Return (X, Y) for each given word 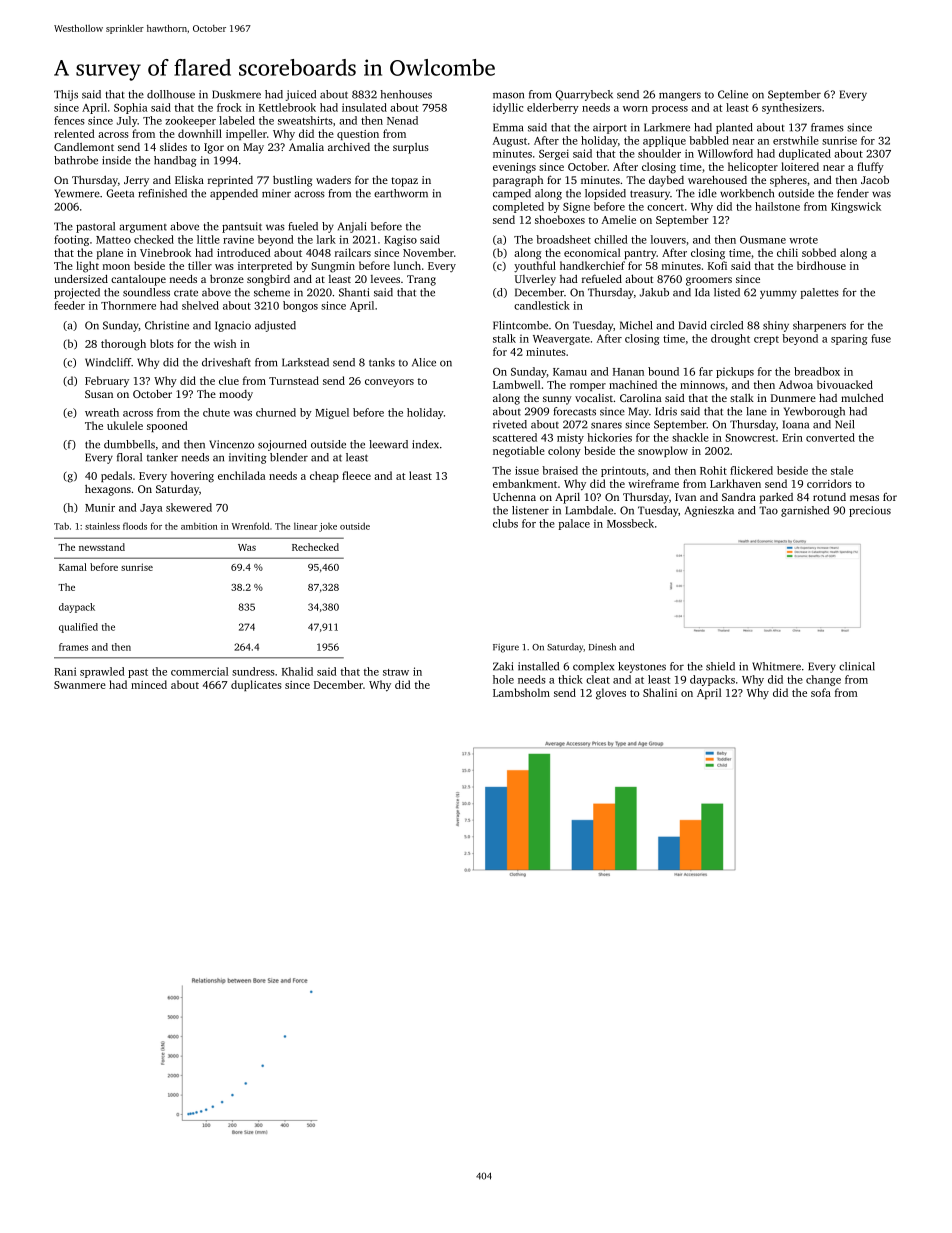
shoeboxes (560, 219)
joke (328, 527)
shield (720, 666)
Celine (733, 94)
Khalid (297, 671)
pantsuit (242, 227)
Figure (506, 648)
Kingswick (856, 207)
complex (593, 667)
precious (870, 511)
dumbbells (129, 444)
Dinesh (602, 647)
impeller (246, 134)
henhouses (406, 94)
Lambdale (589, 510)
